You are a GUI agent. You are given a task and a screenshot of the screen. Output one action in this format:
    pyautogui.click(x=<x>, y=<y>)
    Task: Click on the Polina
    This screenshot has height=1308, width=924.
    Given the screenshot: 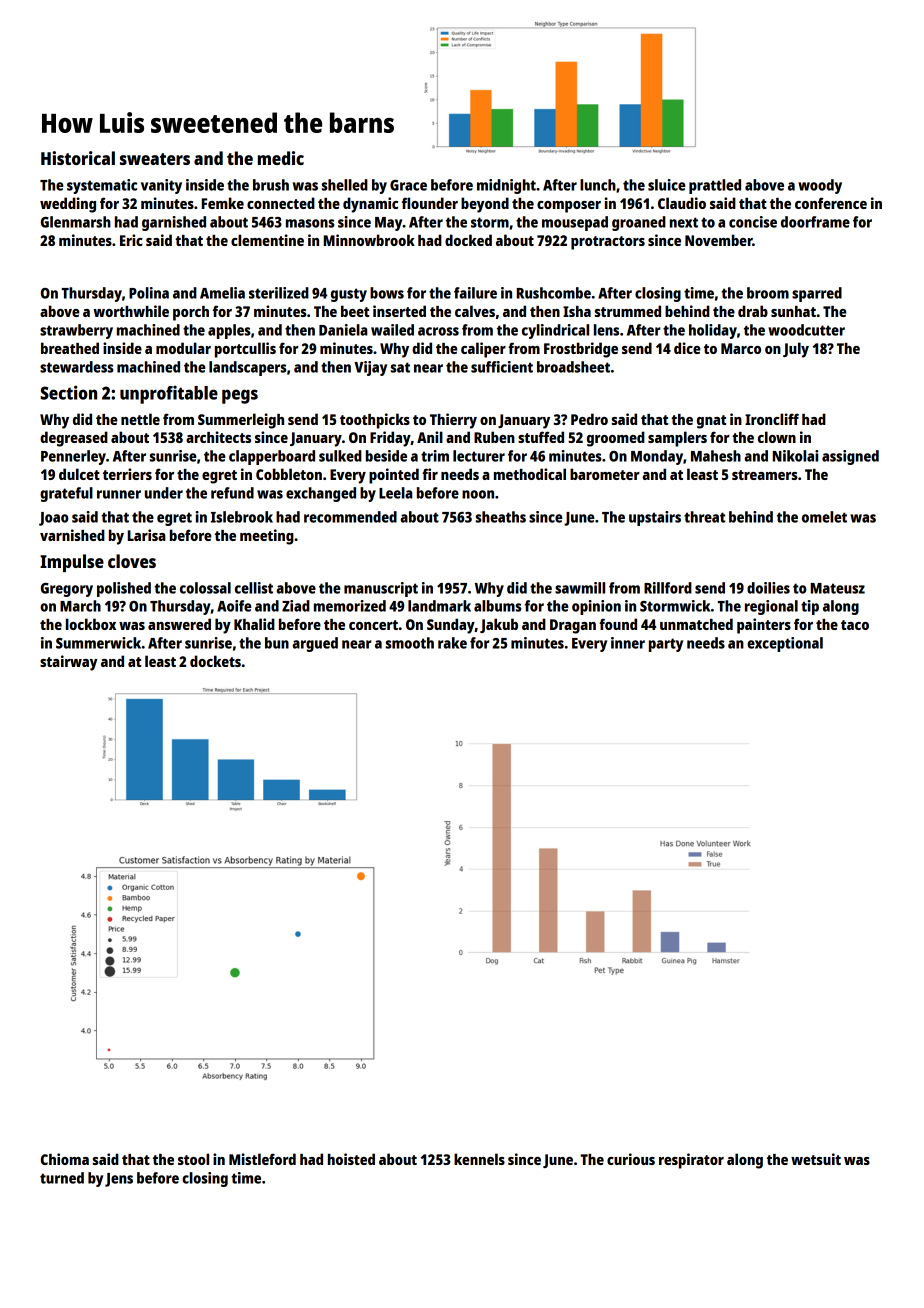 What is the action you would take?
    pyautogui.click(x=149, y=293)
